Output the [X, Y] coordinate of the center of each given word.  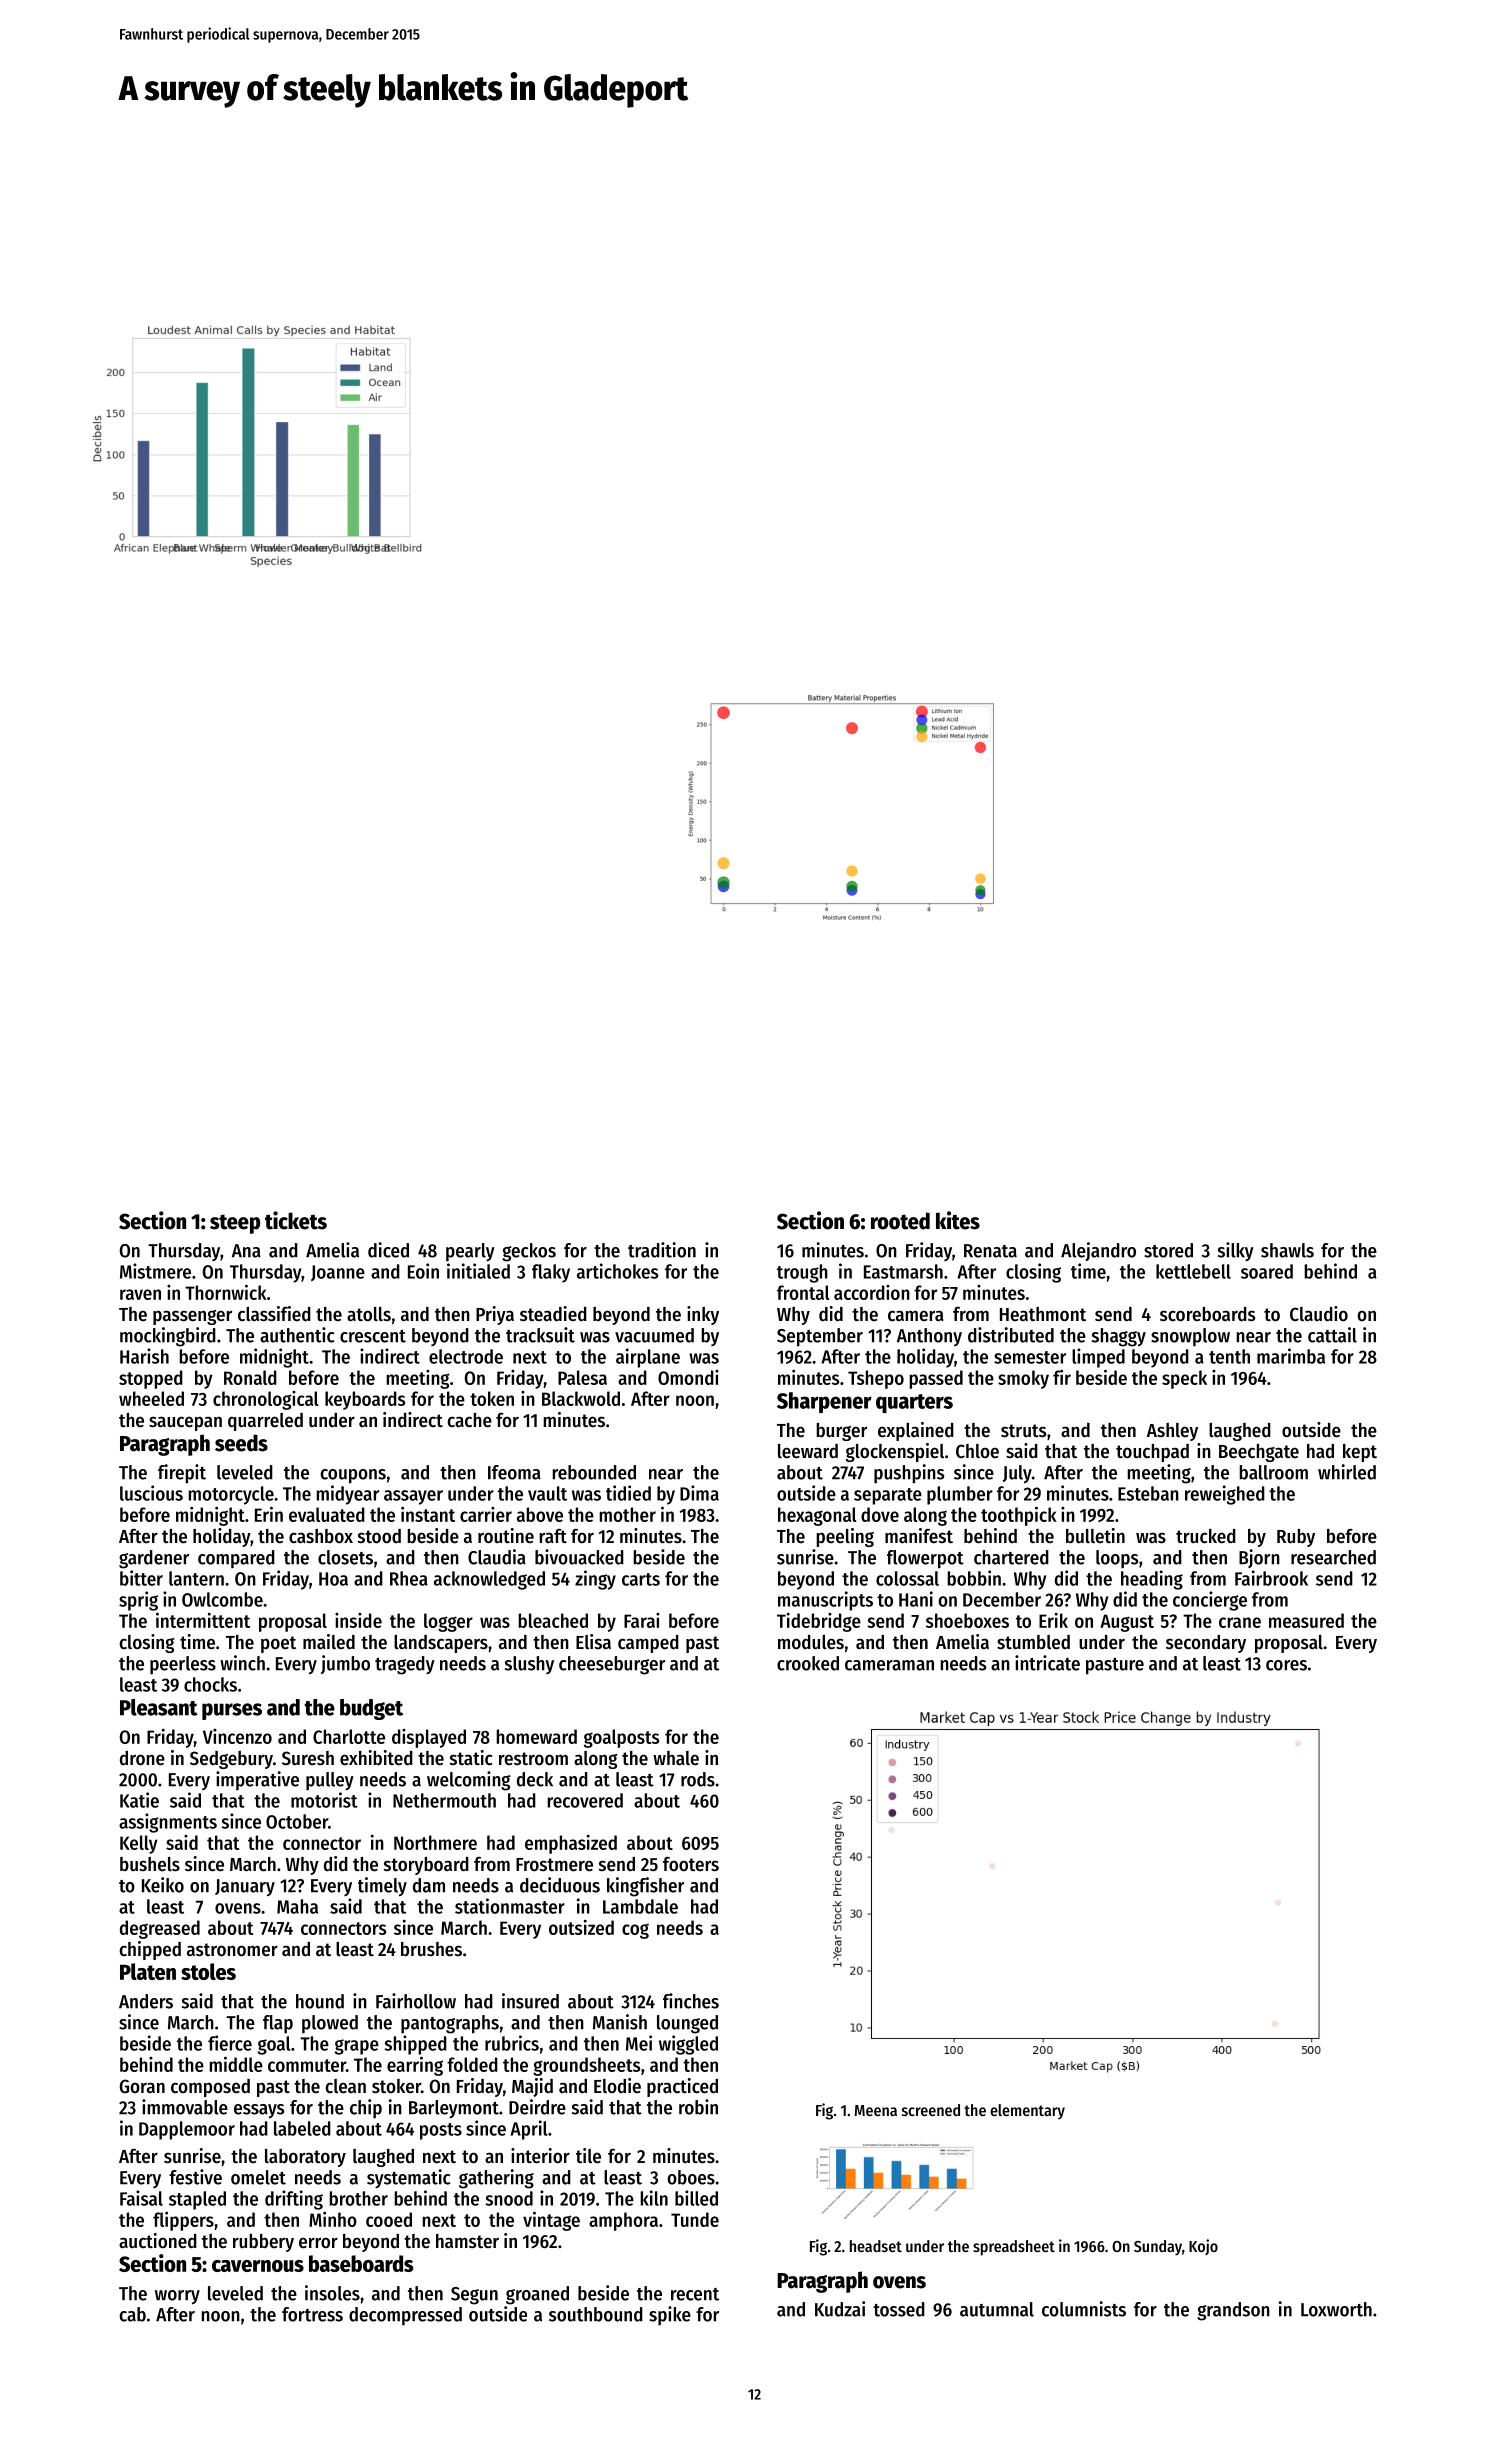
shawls [1287, 1250]
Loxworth [1336, 2309]
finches [691, 2001]
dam [429, 1885]
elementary [1027, 2112]
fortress [312, 2314]
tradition [662, 1250]
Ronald [250, 1377]
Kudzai [840, 2309]
